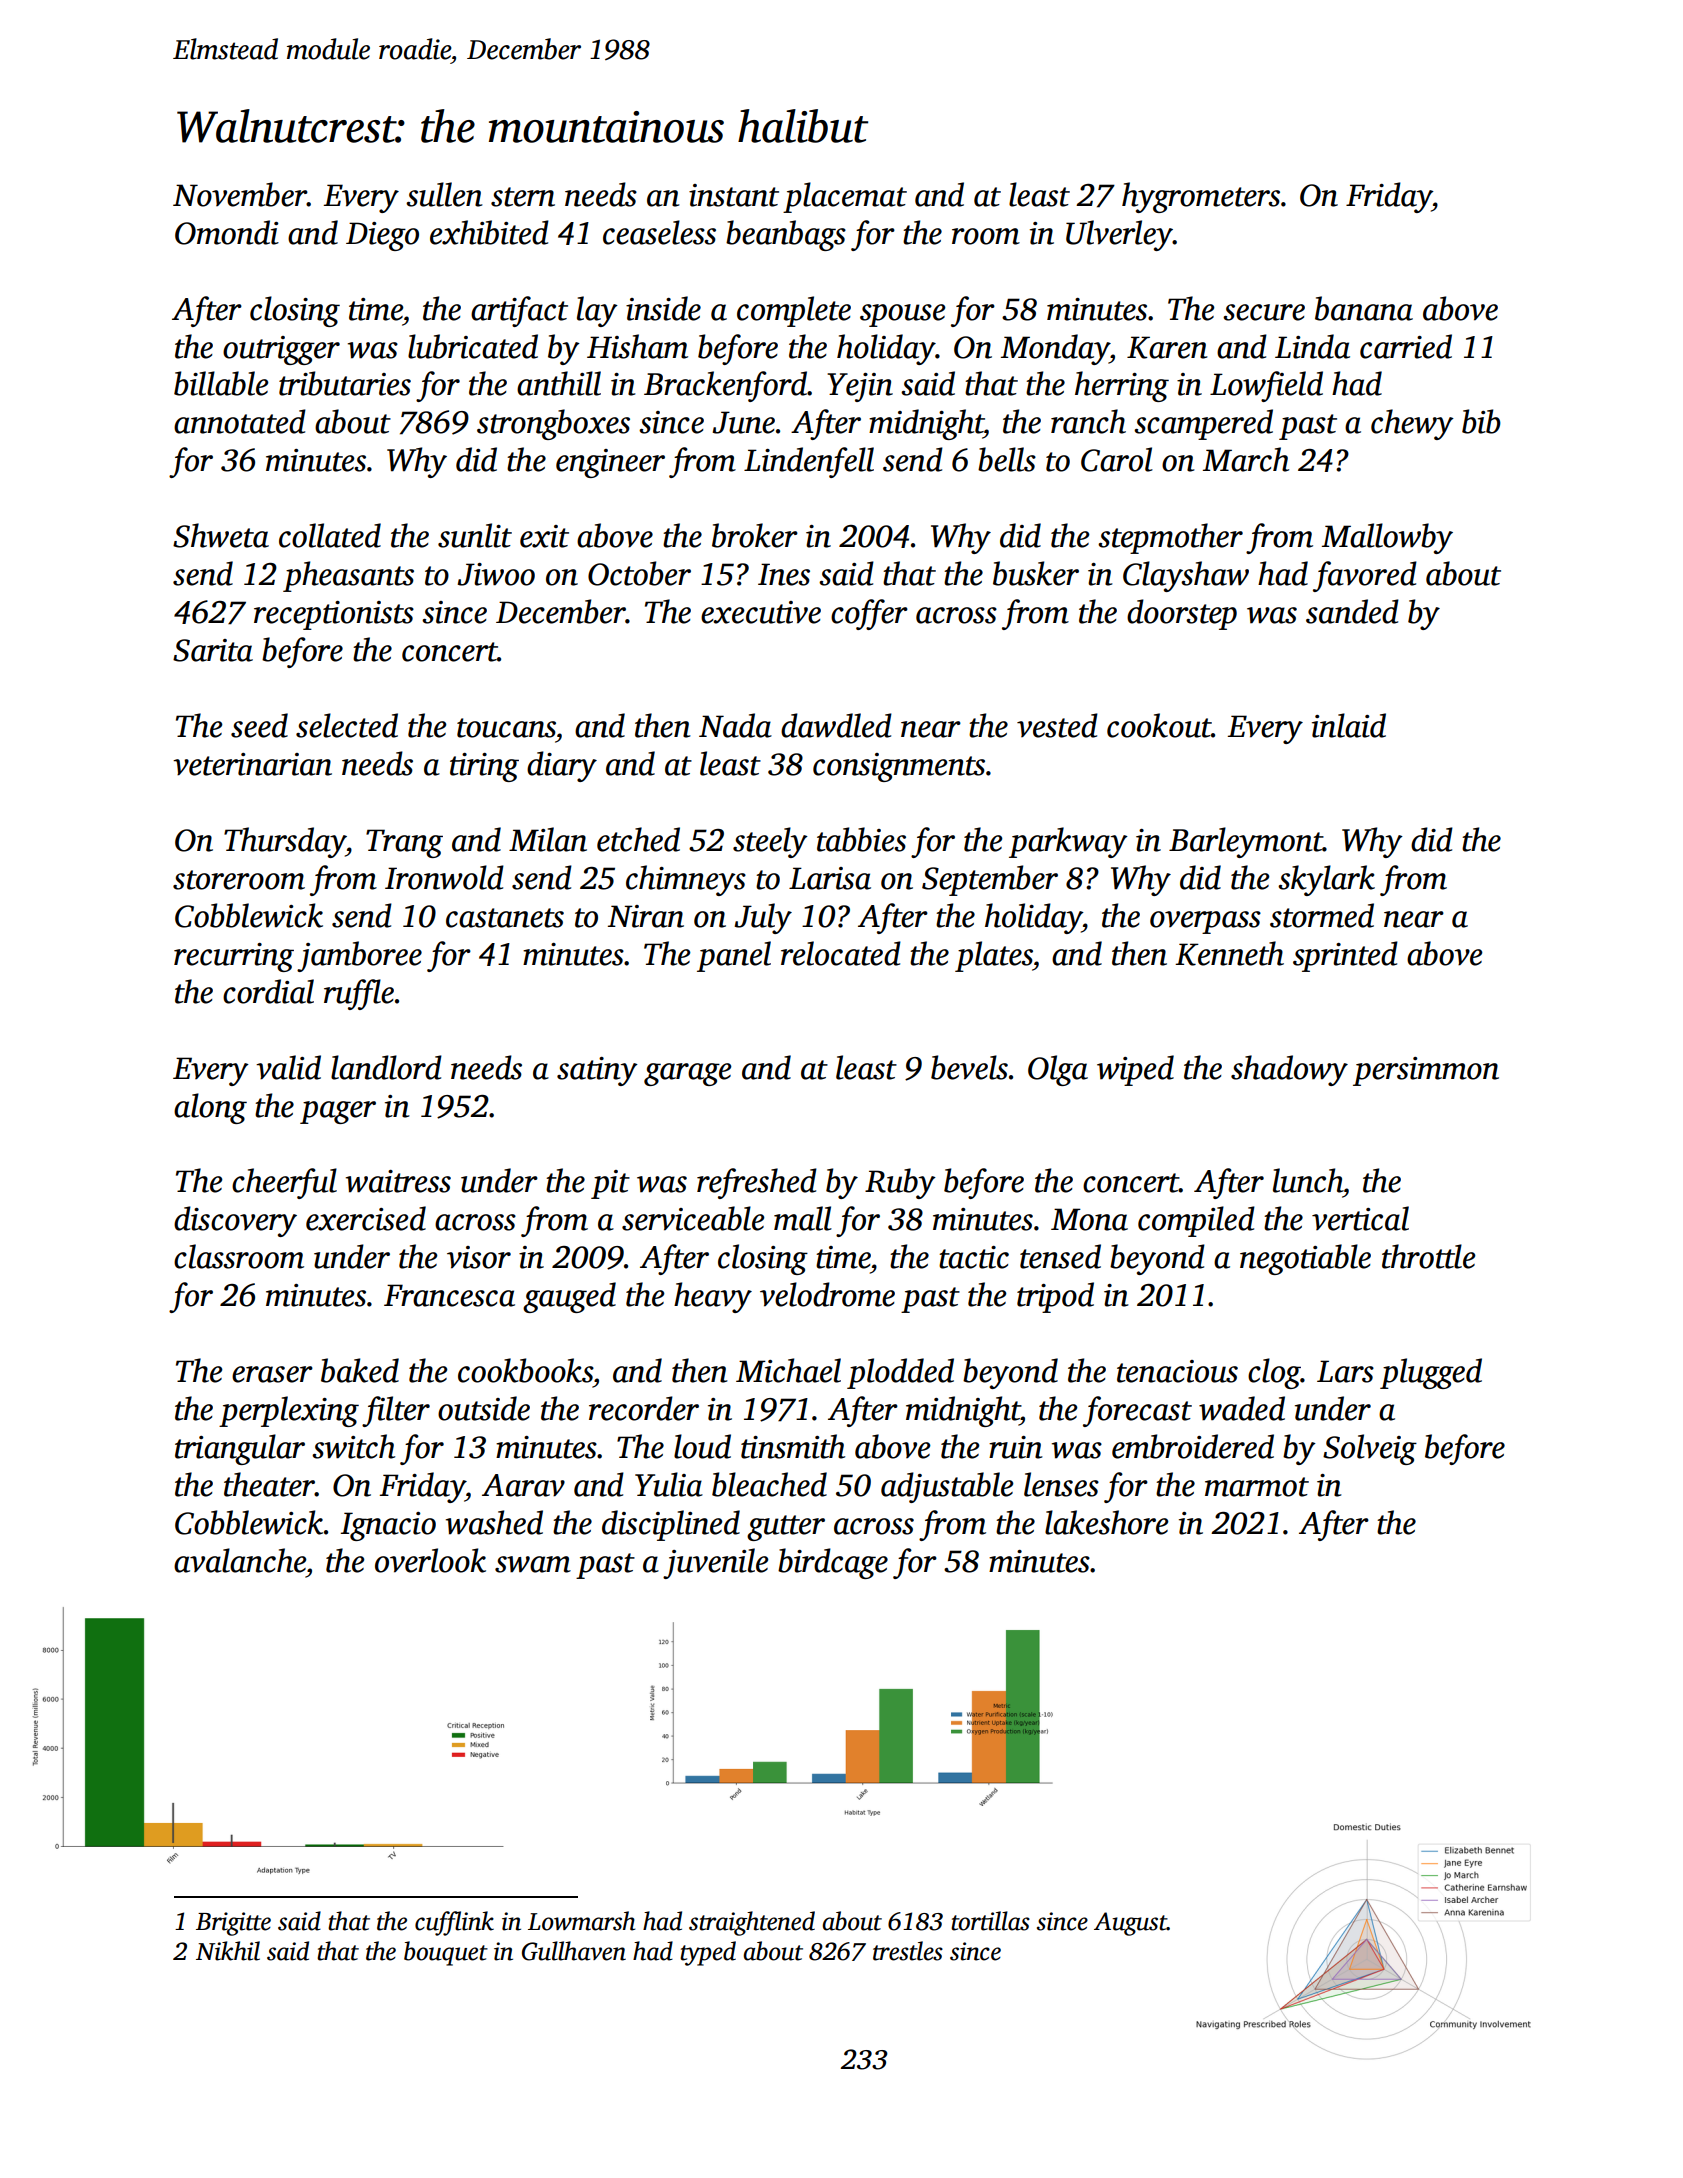  What do you see at coordinates (1201, 197) in the page?
I see `hygrometers` at bounding box center [1201, 197].
